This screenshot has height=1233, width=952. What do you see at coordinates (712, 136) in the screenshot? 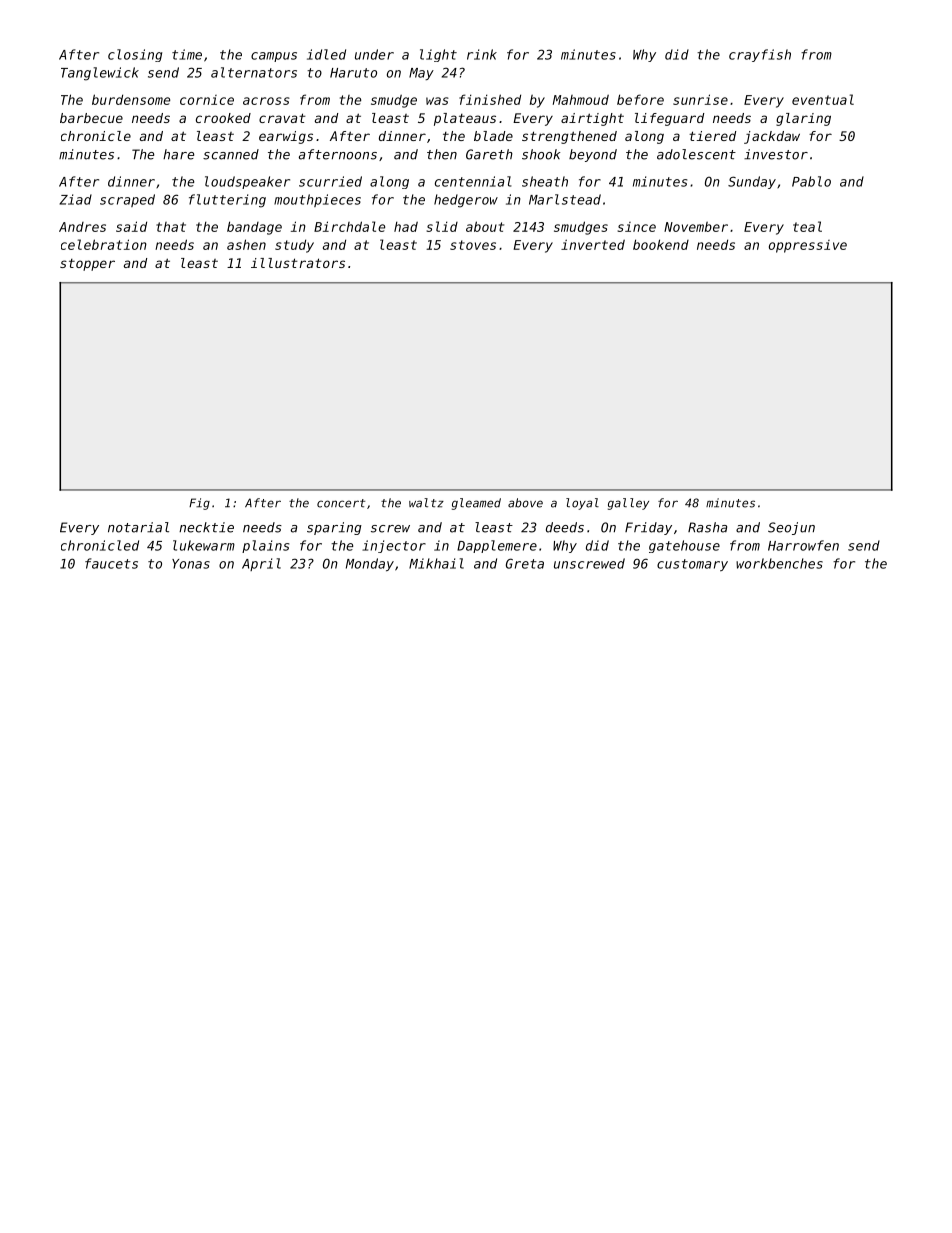
I see `tiered` at bounding box center [712, 136].
